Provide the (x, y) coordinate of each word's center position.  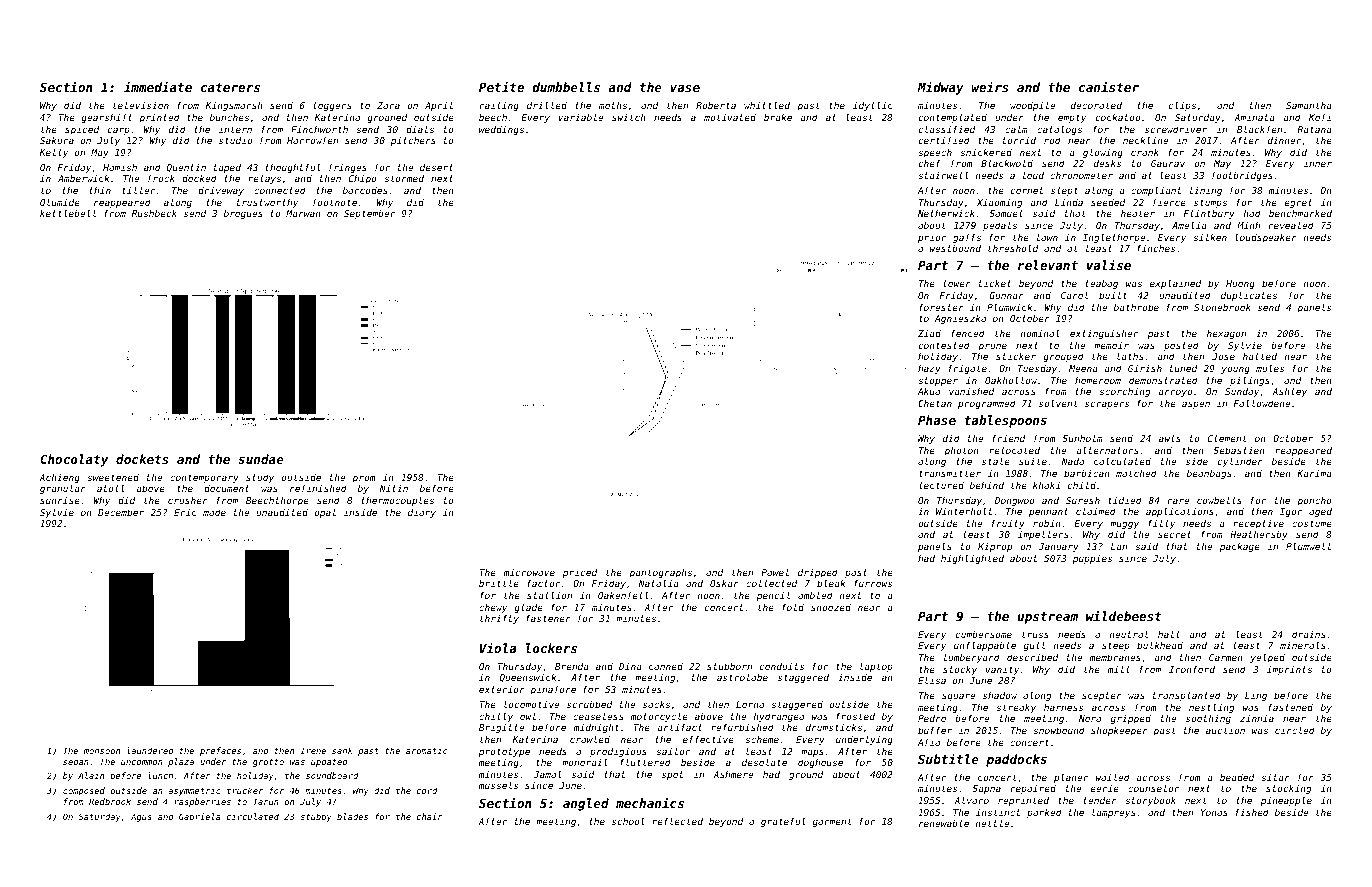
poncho (1314, 501)
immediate (158, 86)
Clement (1227, 438)
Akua (929, 391)
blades (352, 816)
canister (1109, 86)
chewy (493, 608)
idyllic (873, 106)
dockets (142, 459)
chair (430, 816)
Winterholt (964, 511)
